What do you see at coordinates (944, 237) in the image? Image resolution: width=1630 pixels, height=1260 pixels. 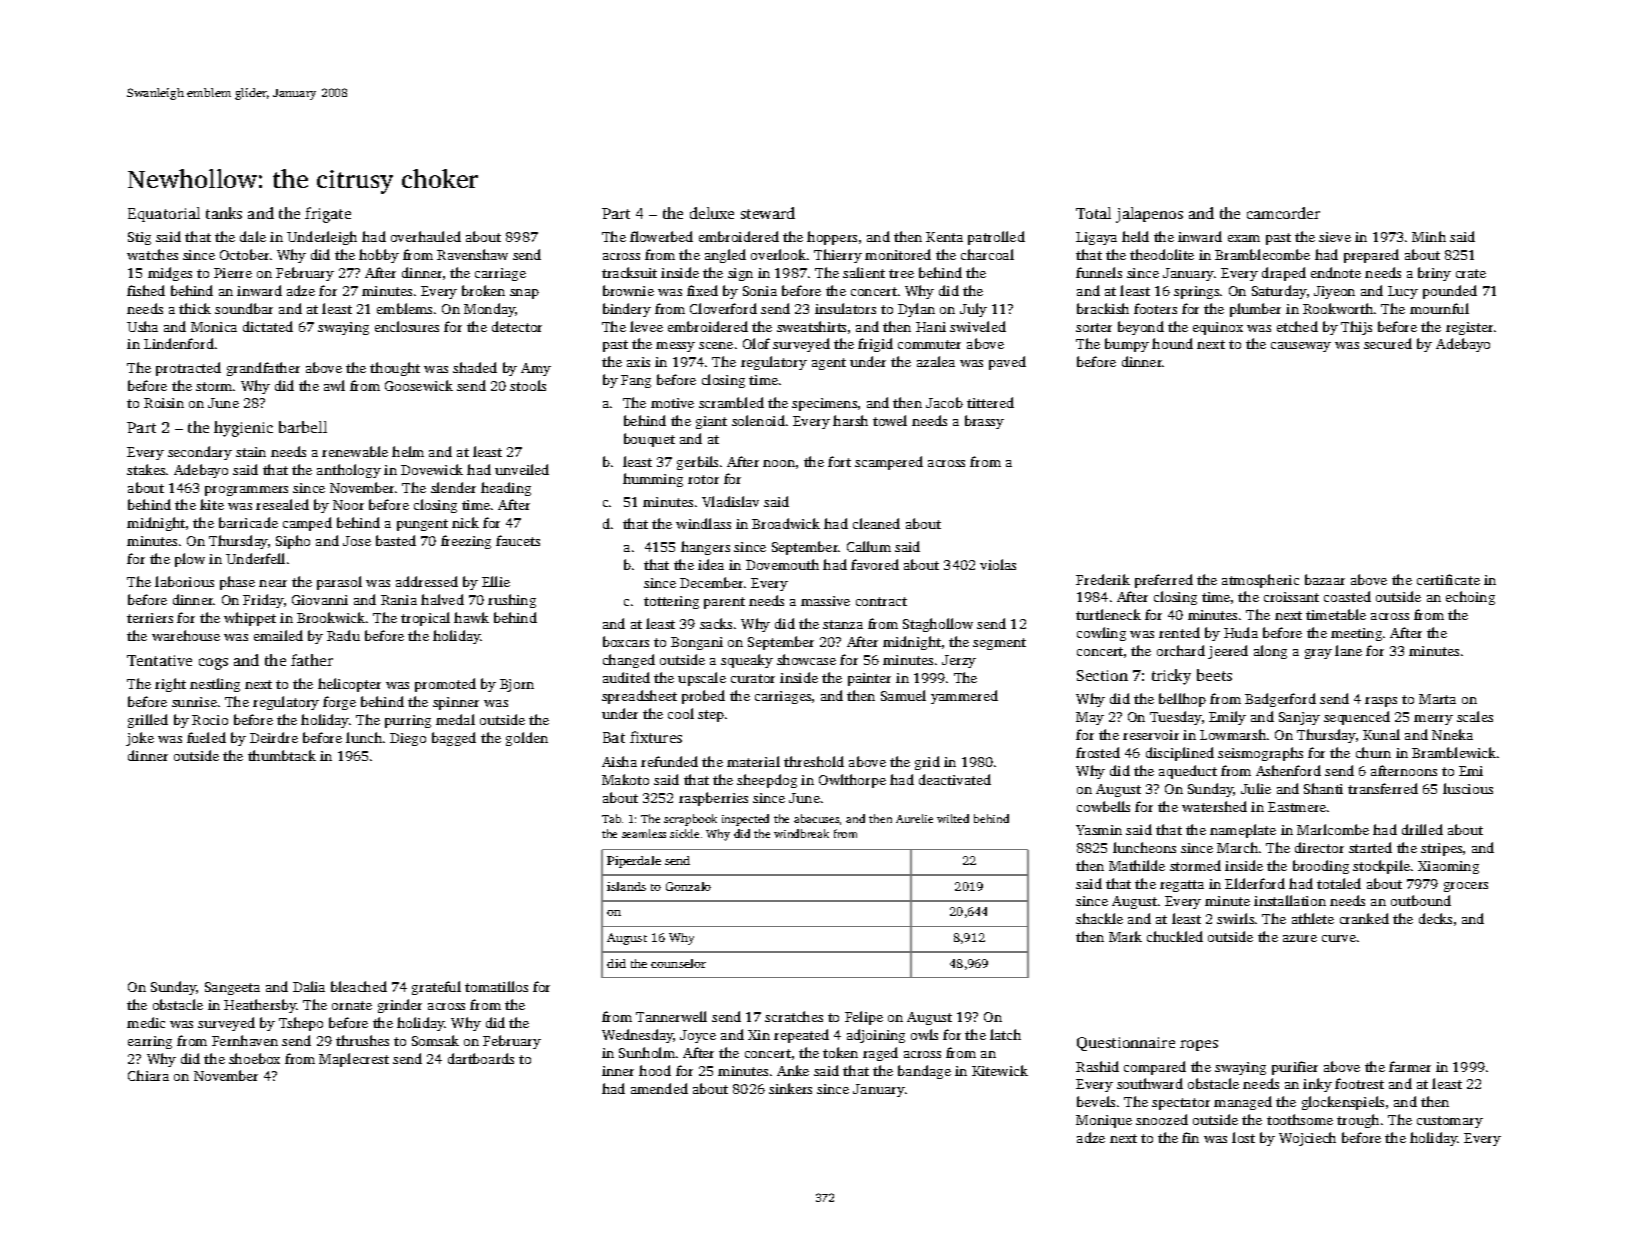 I see `Kenta` at bounding box center [944, 237].
